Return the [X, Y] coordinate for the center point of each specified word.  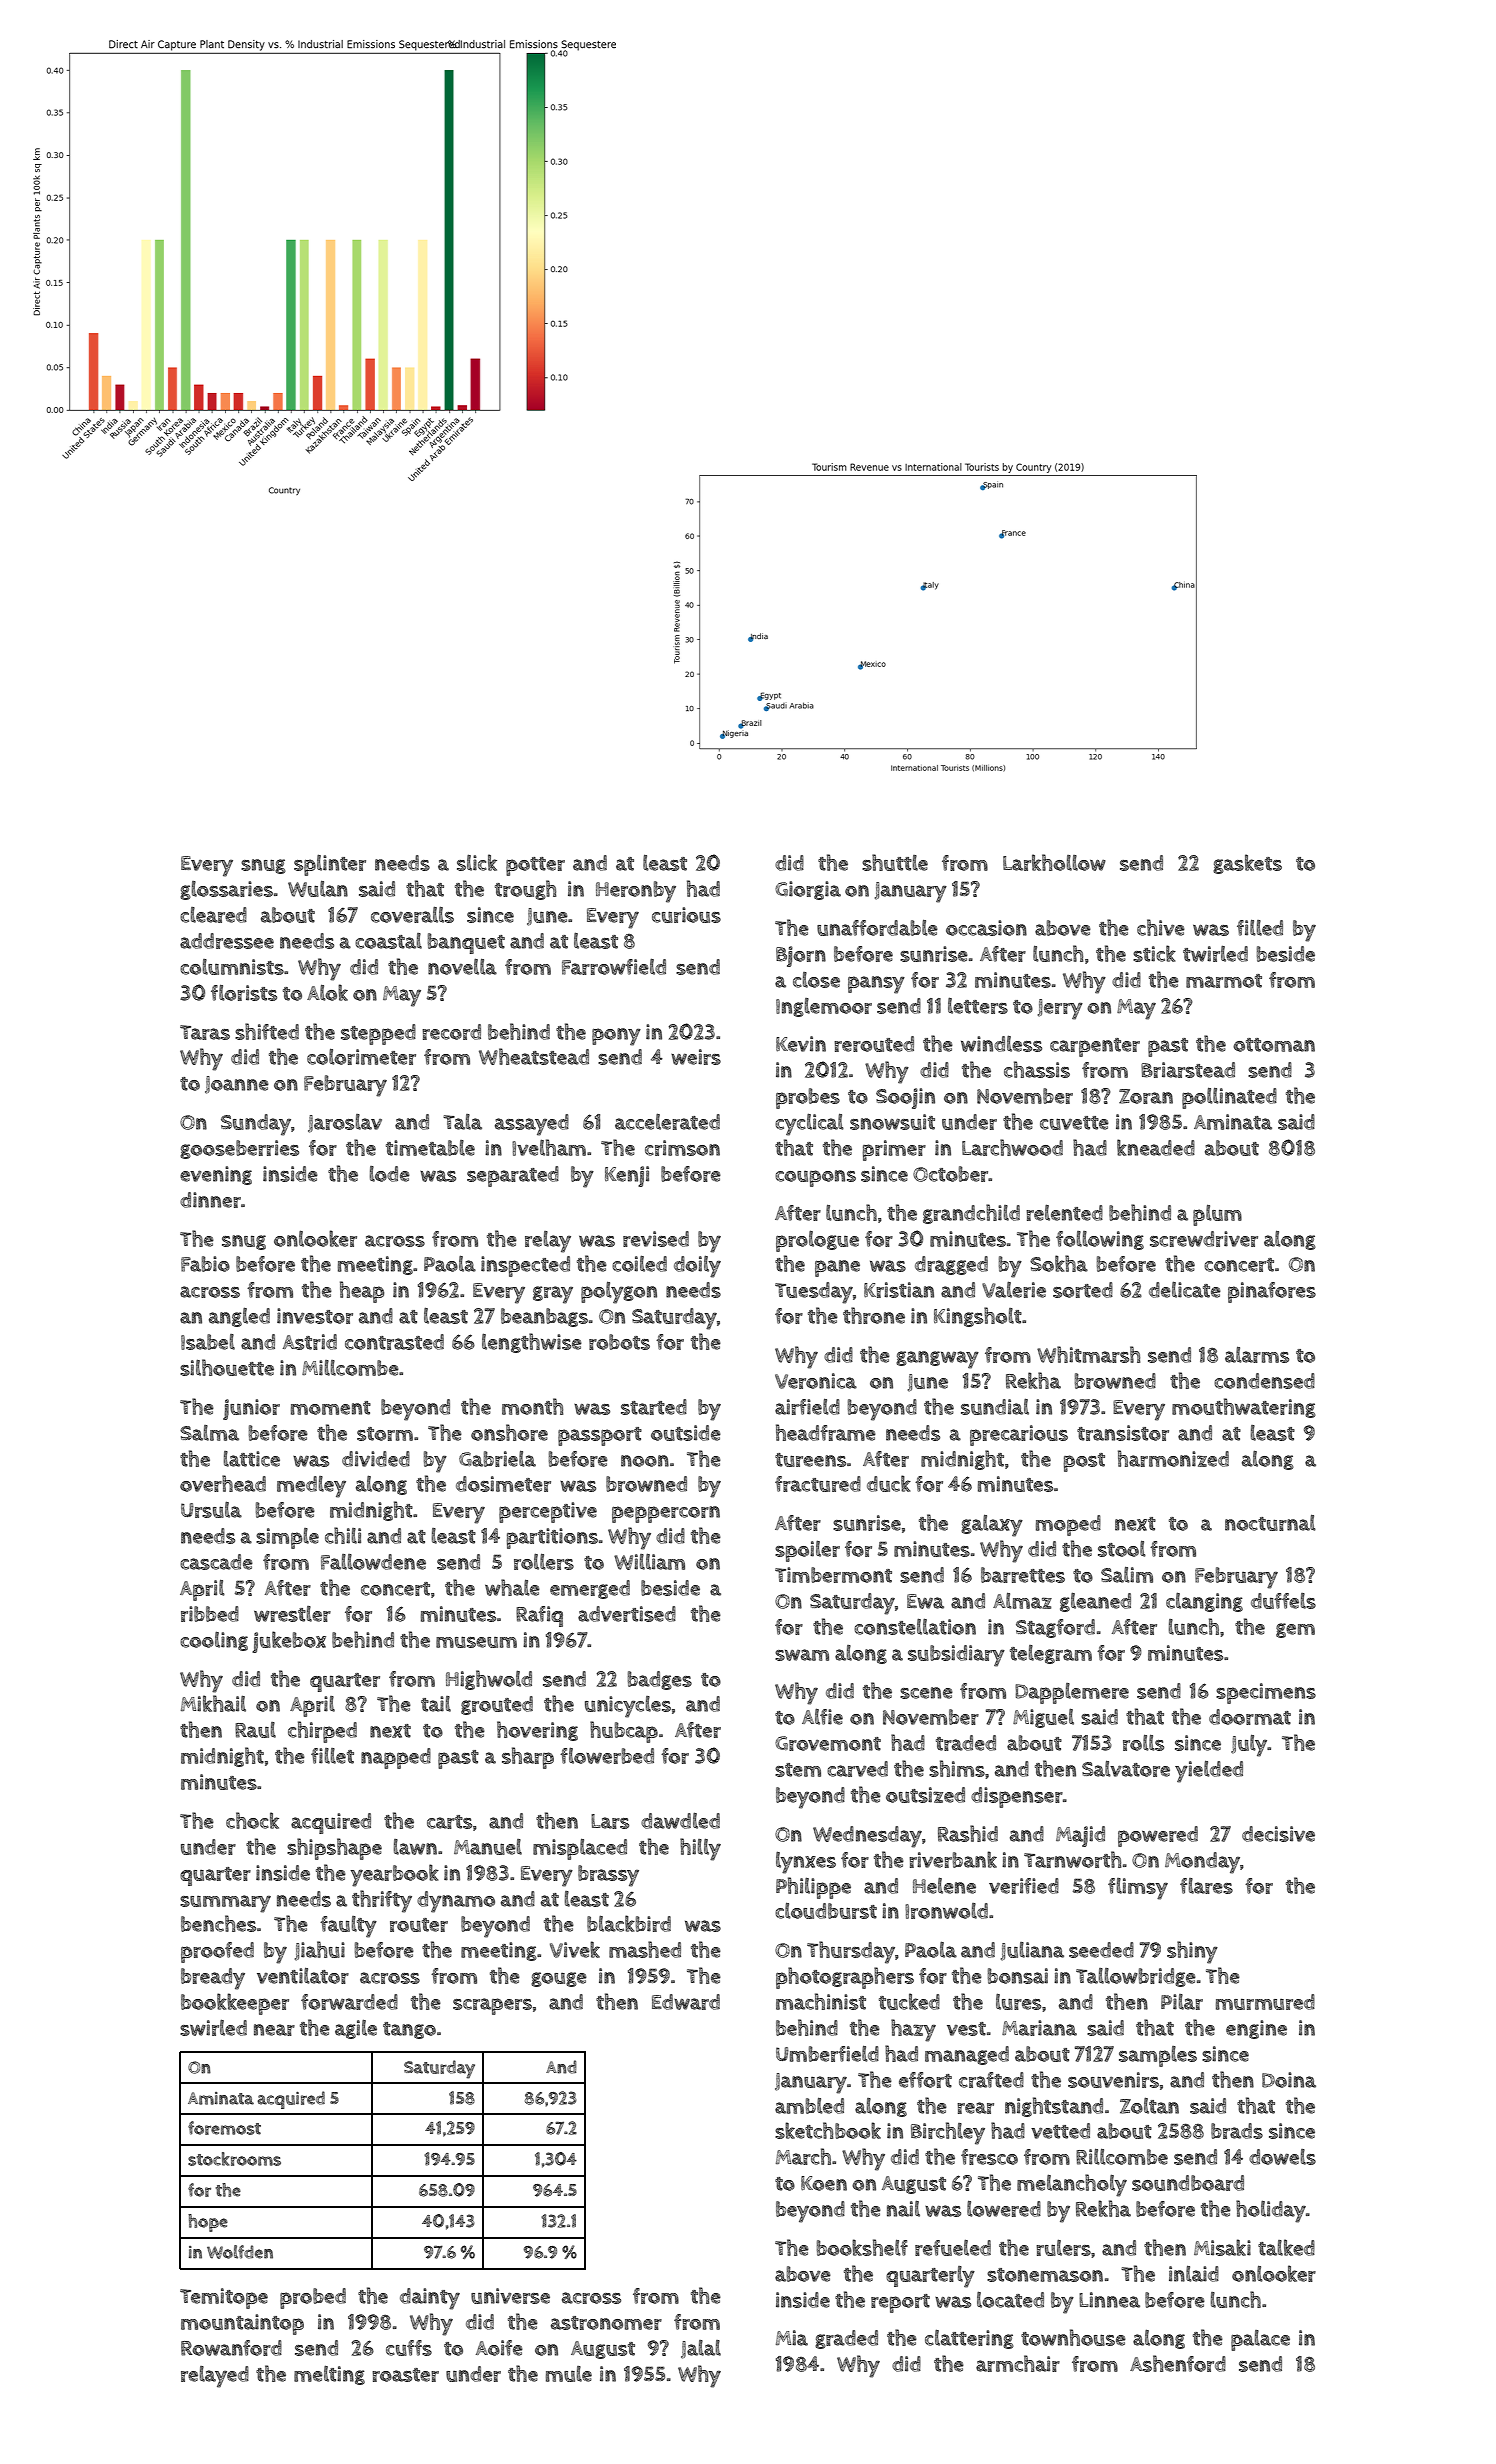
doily [697, 1266]
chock [252, 1820]
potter [535, 866]
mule [569, 2374]
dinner [210, 1200]
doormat [1250, 1717]
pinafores [1272, 1292]
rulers [1063, 2247]
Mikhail [213, 1703]
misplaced [580, 1849]
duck [889, 1483]
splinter [330, 865]
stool [1122, 1549]
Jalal [701, 2349]
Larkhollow [1054, 862]
